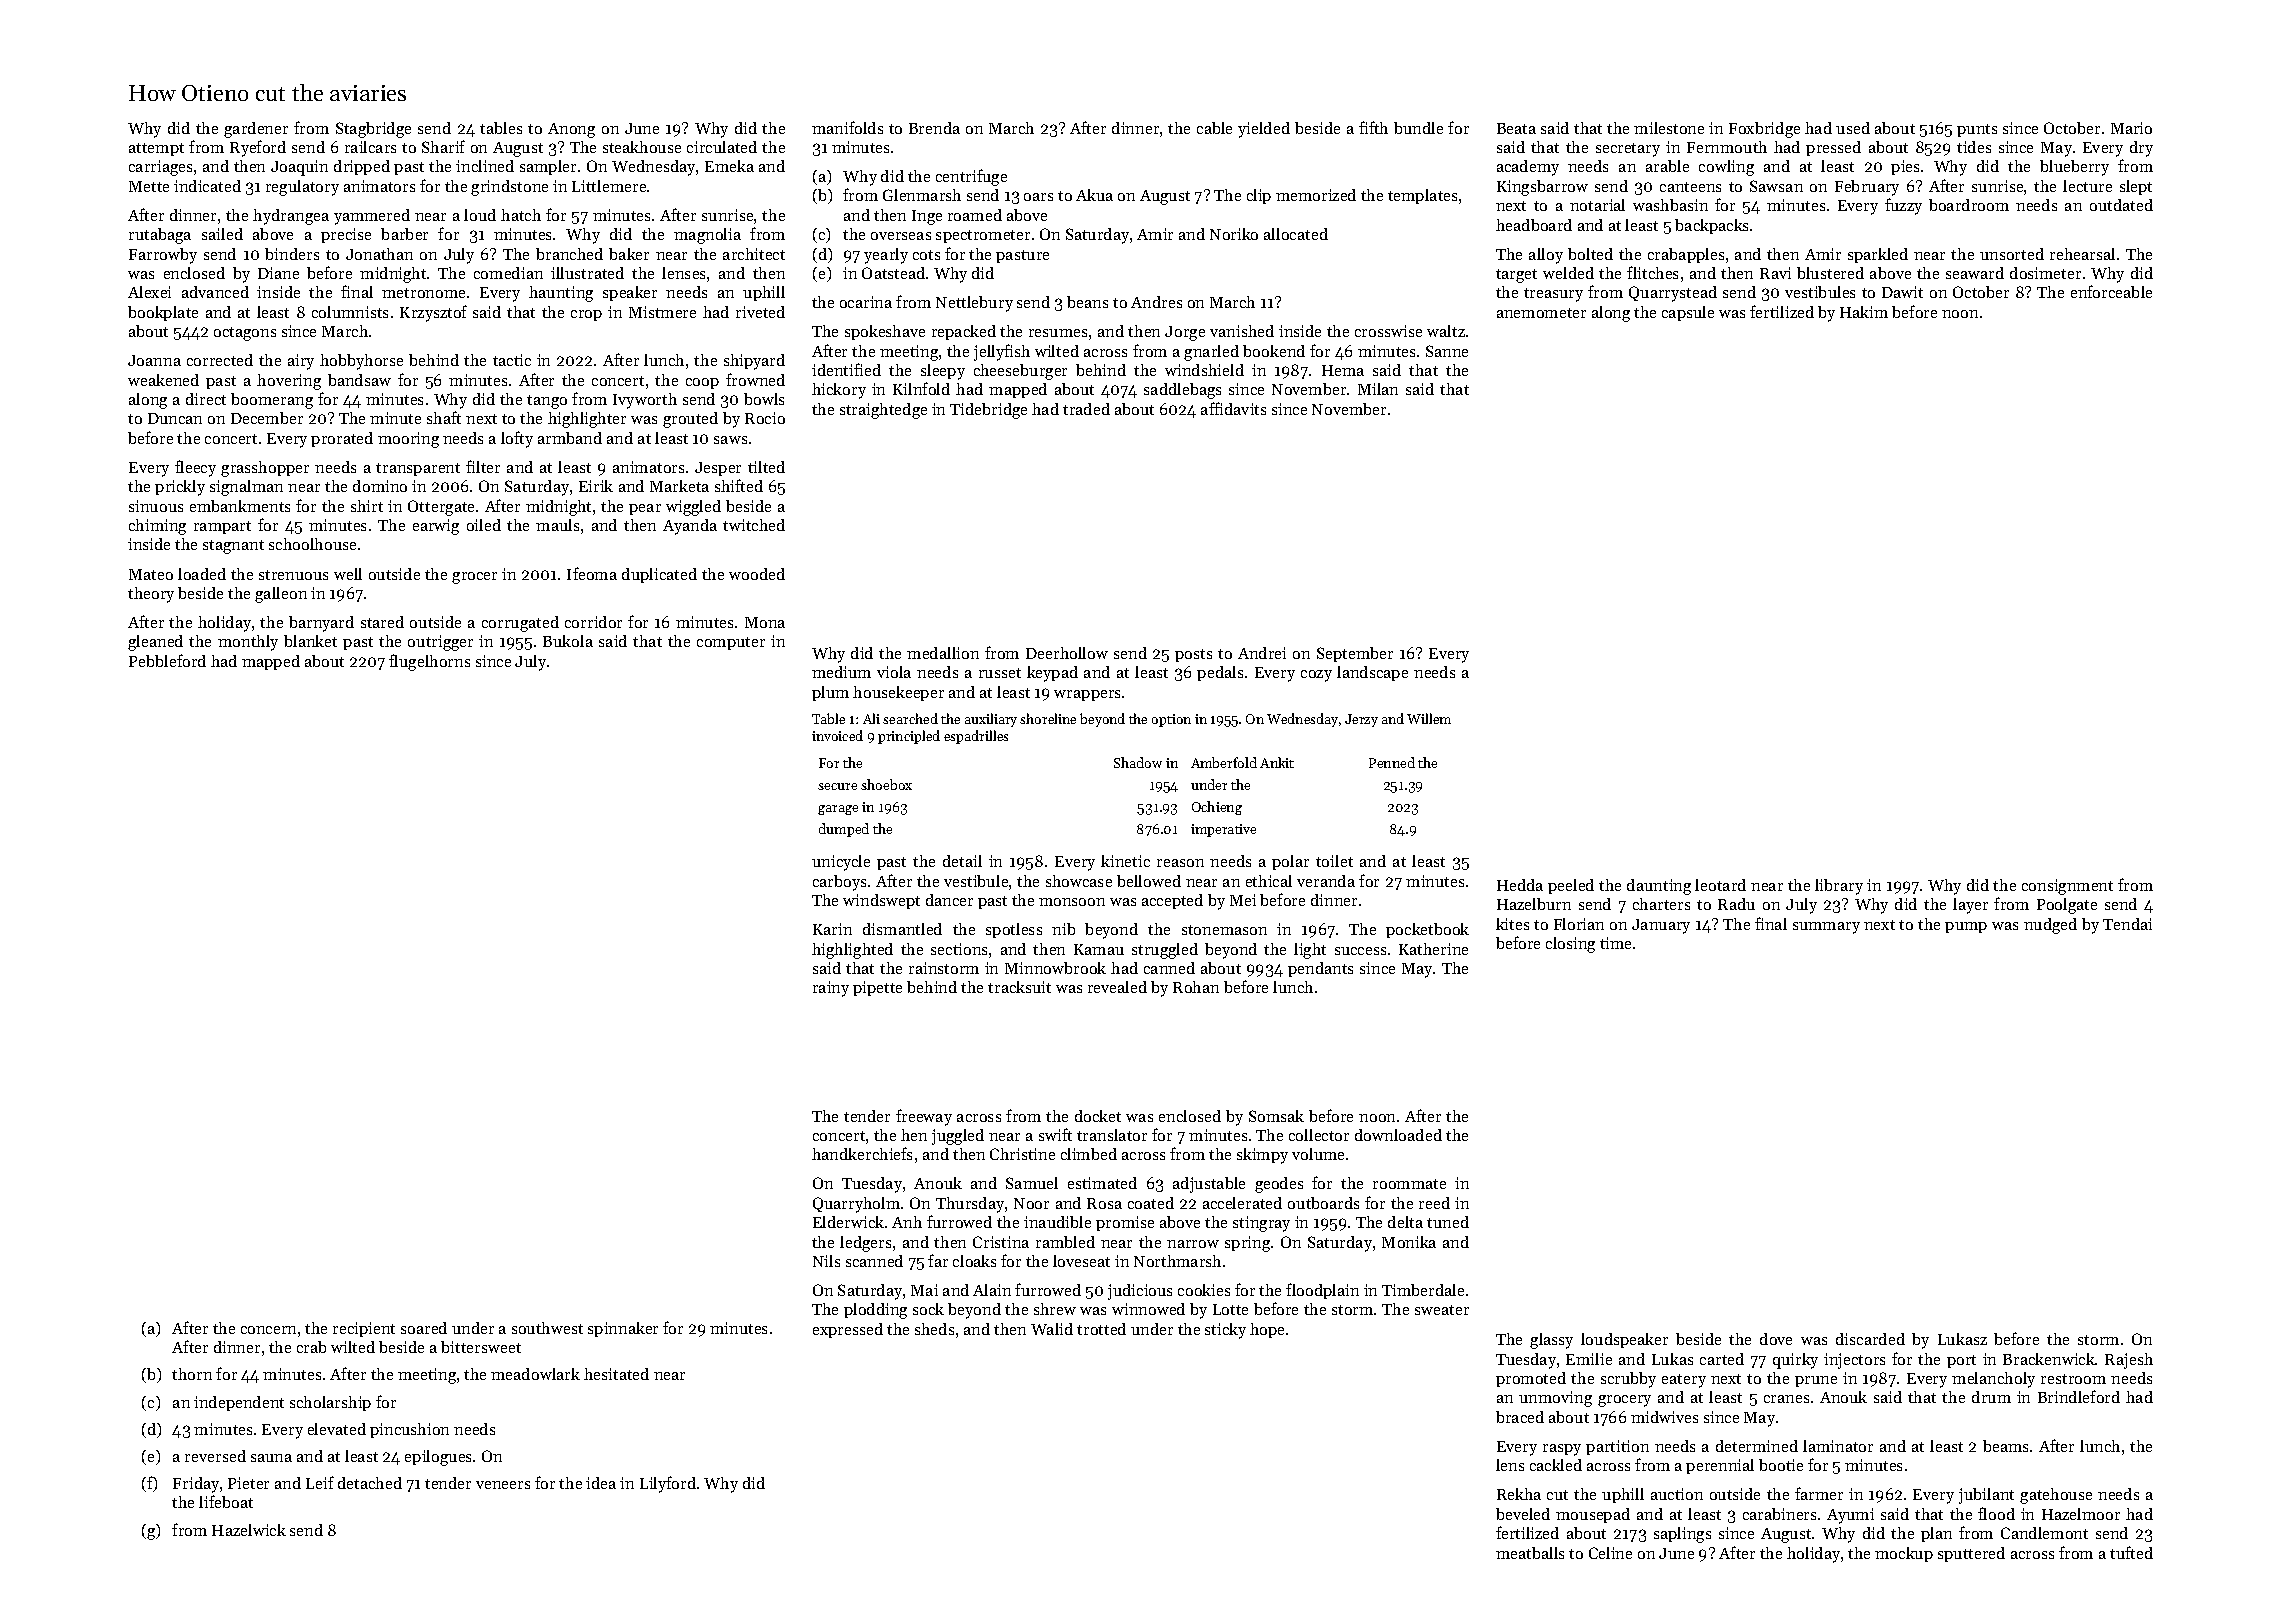 The width and height of the page is (2282, 1614). What do you see at coordinates (1086, 409) in the page?
I see `traded` at bounding box center [1086, 409].
